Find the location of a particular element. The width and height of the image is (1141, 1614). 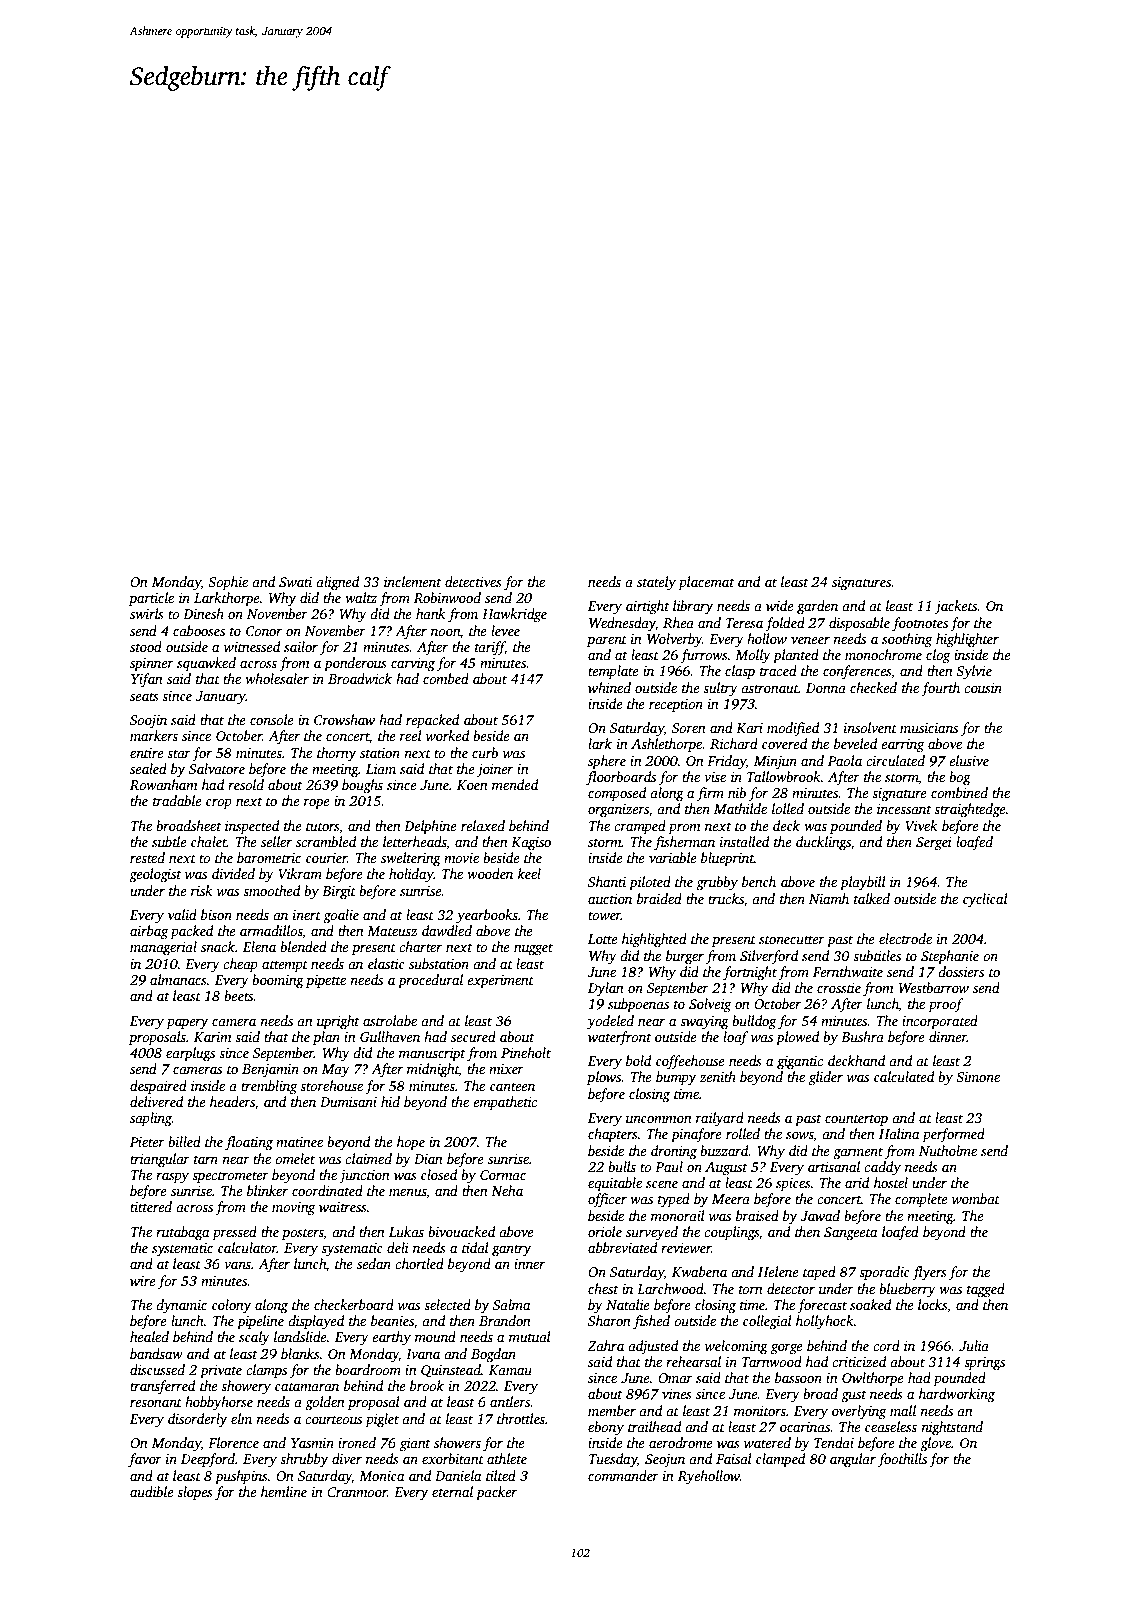

tutors is located at coordinates (322, 826).
